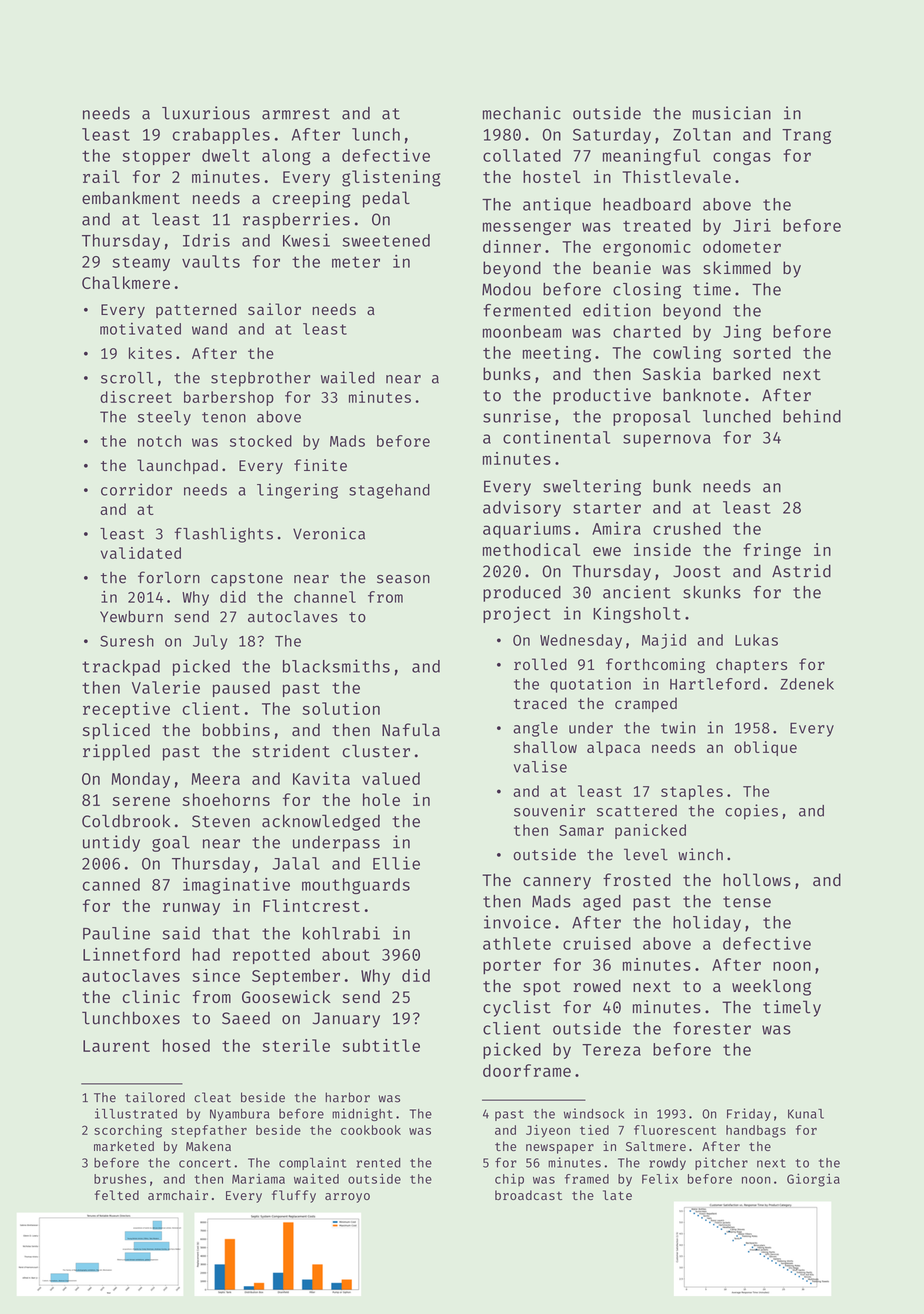  Describe the element at coordinates (229, 398) in the page. I see `barbershop` at that location.
